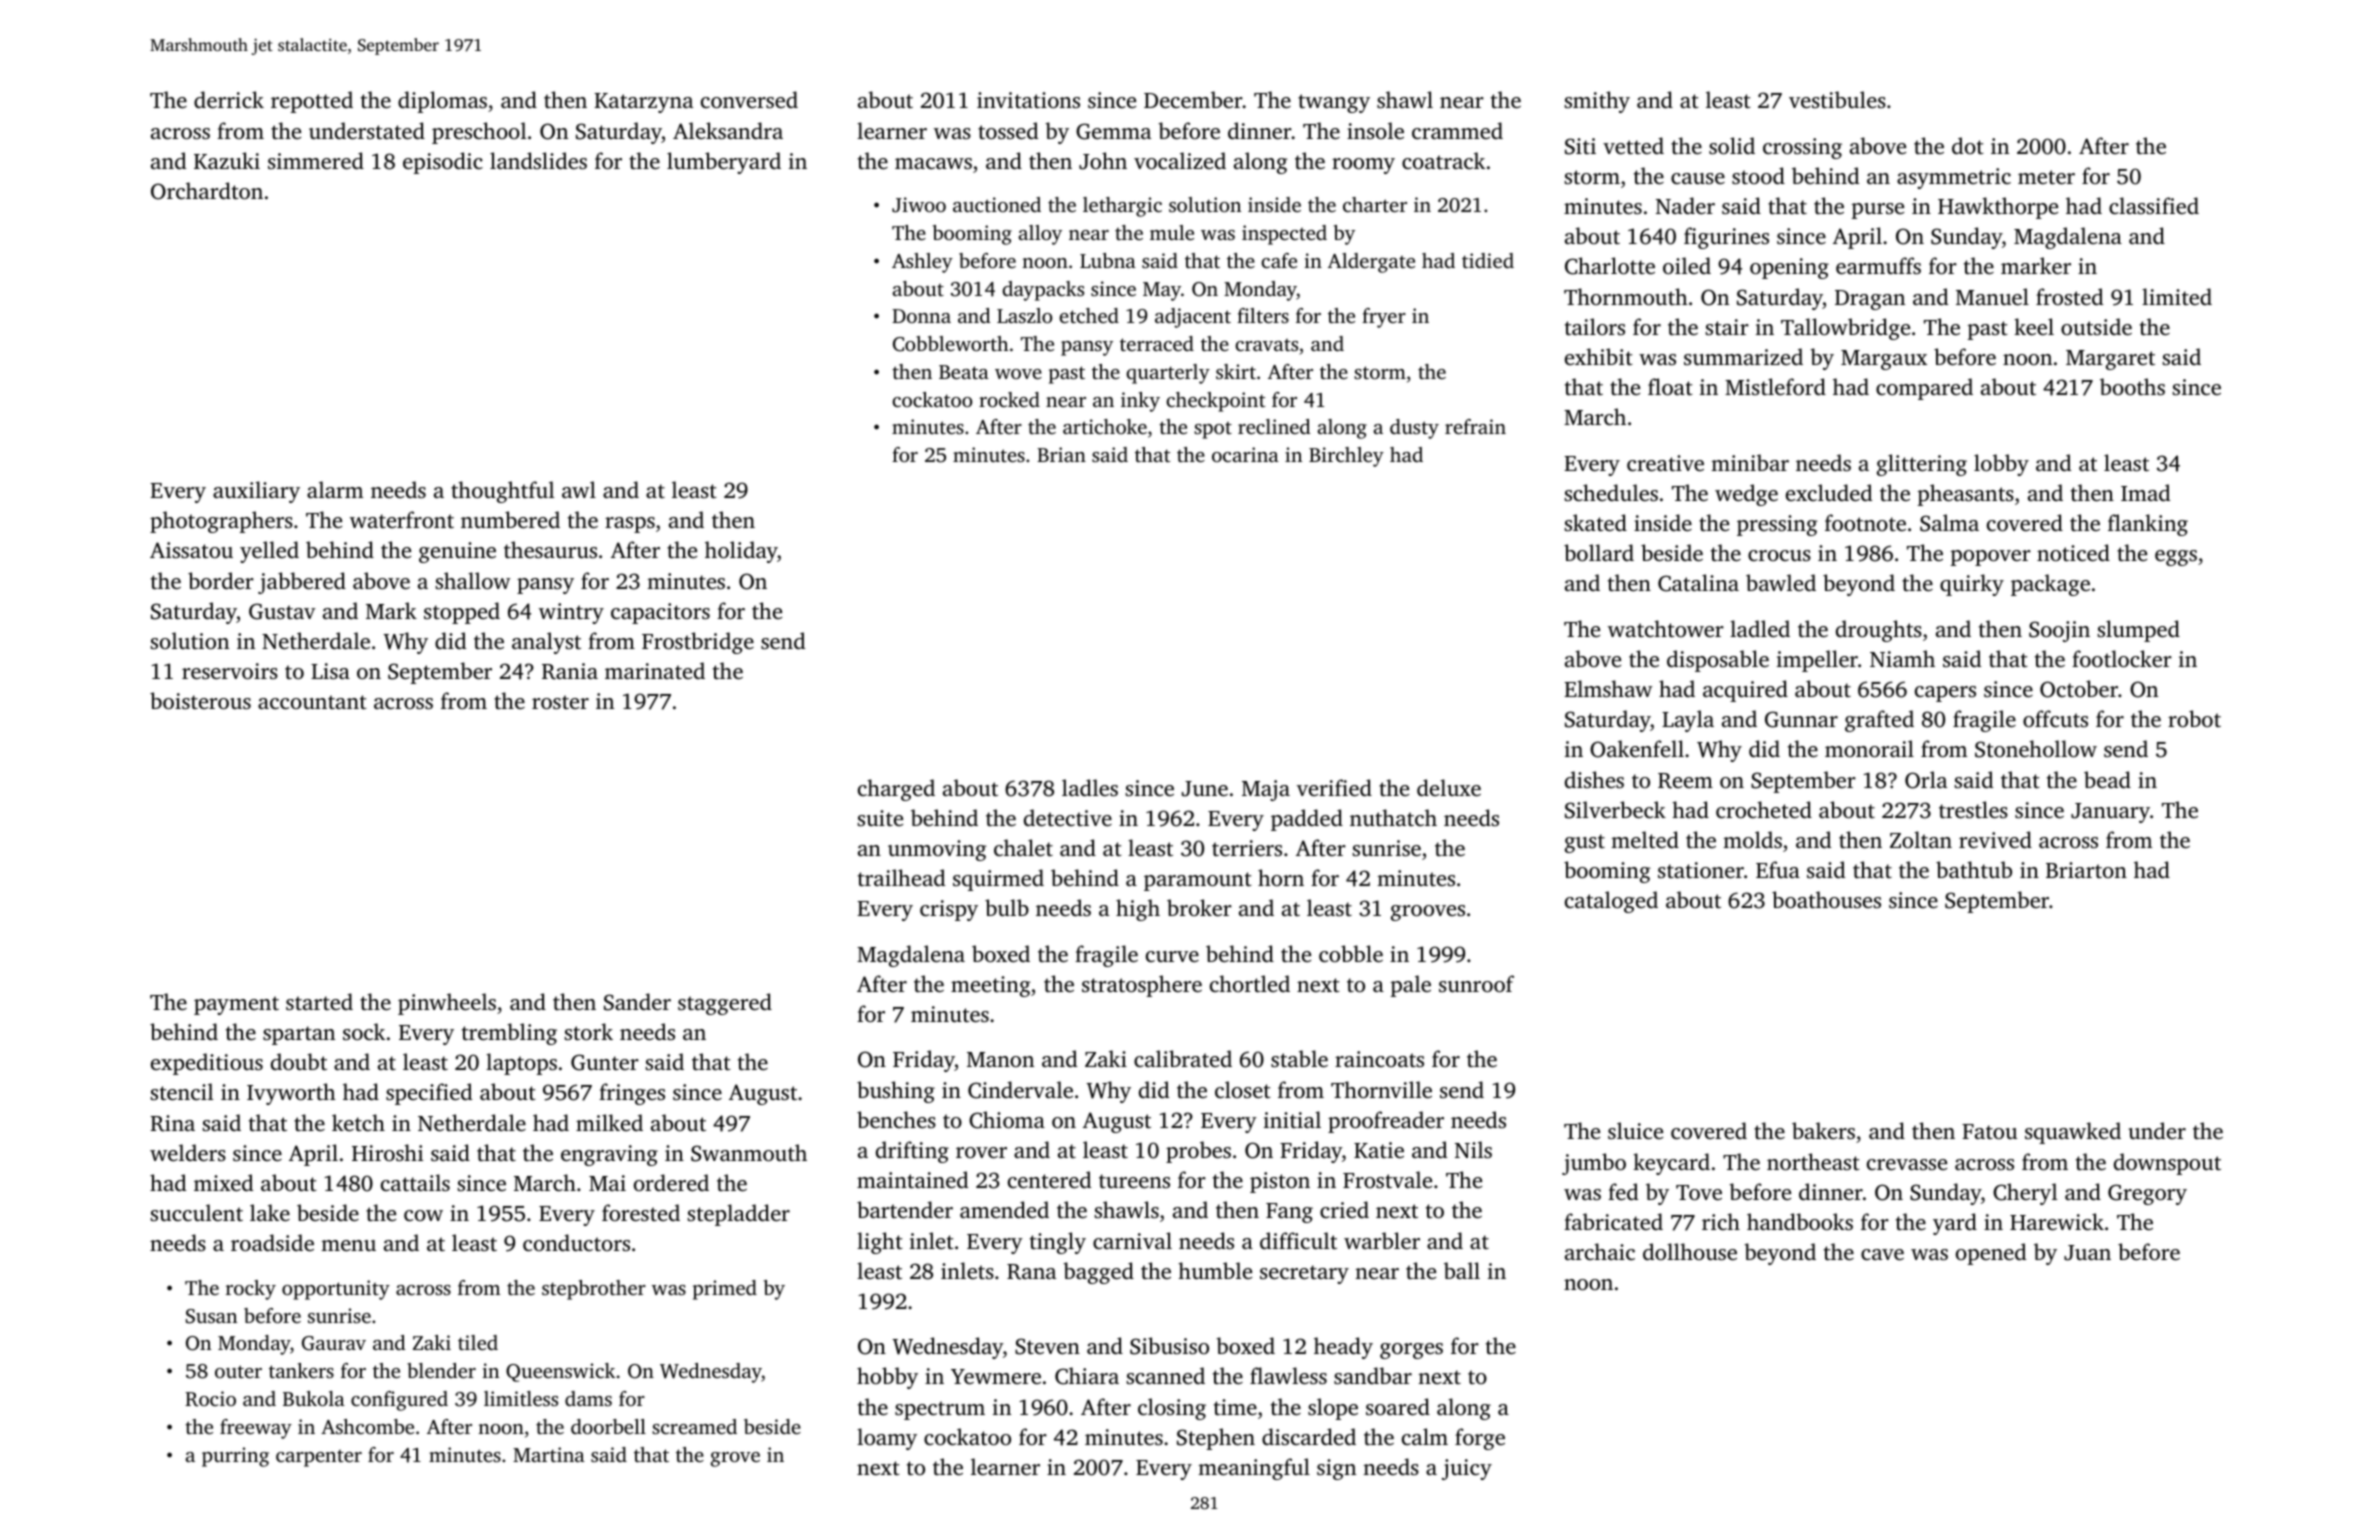  I want to click on primed, so click(725, 1290).
